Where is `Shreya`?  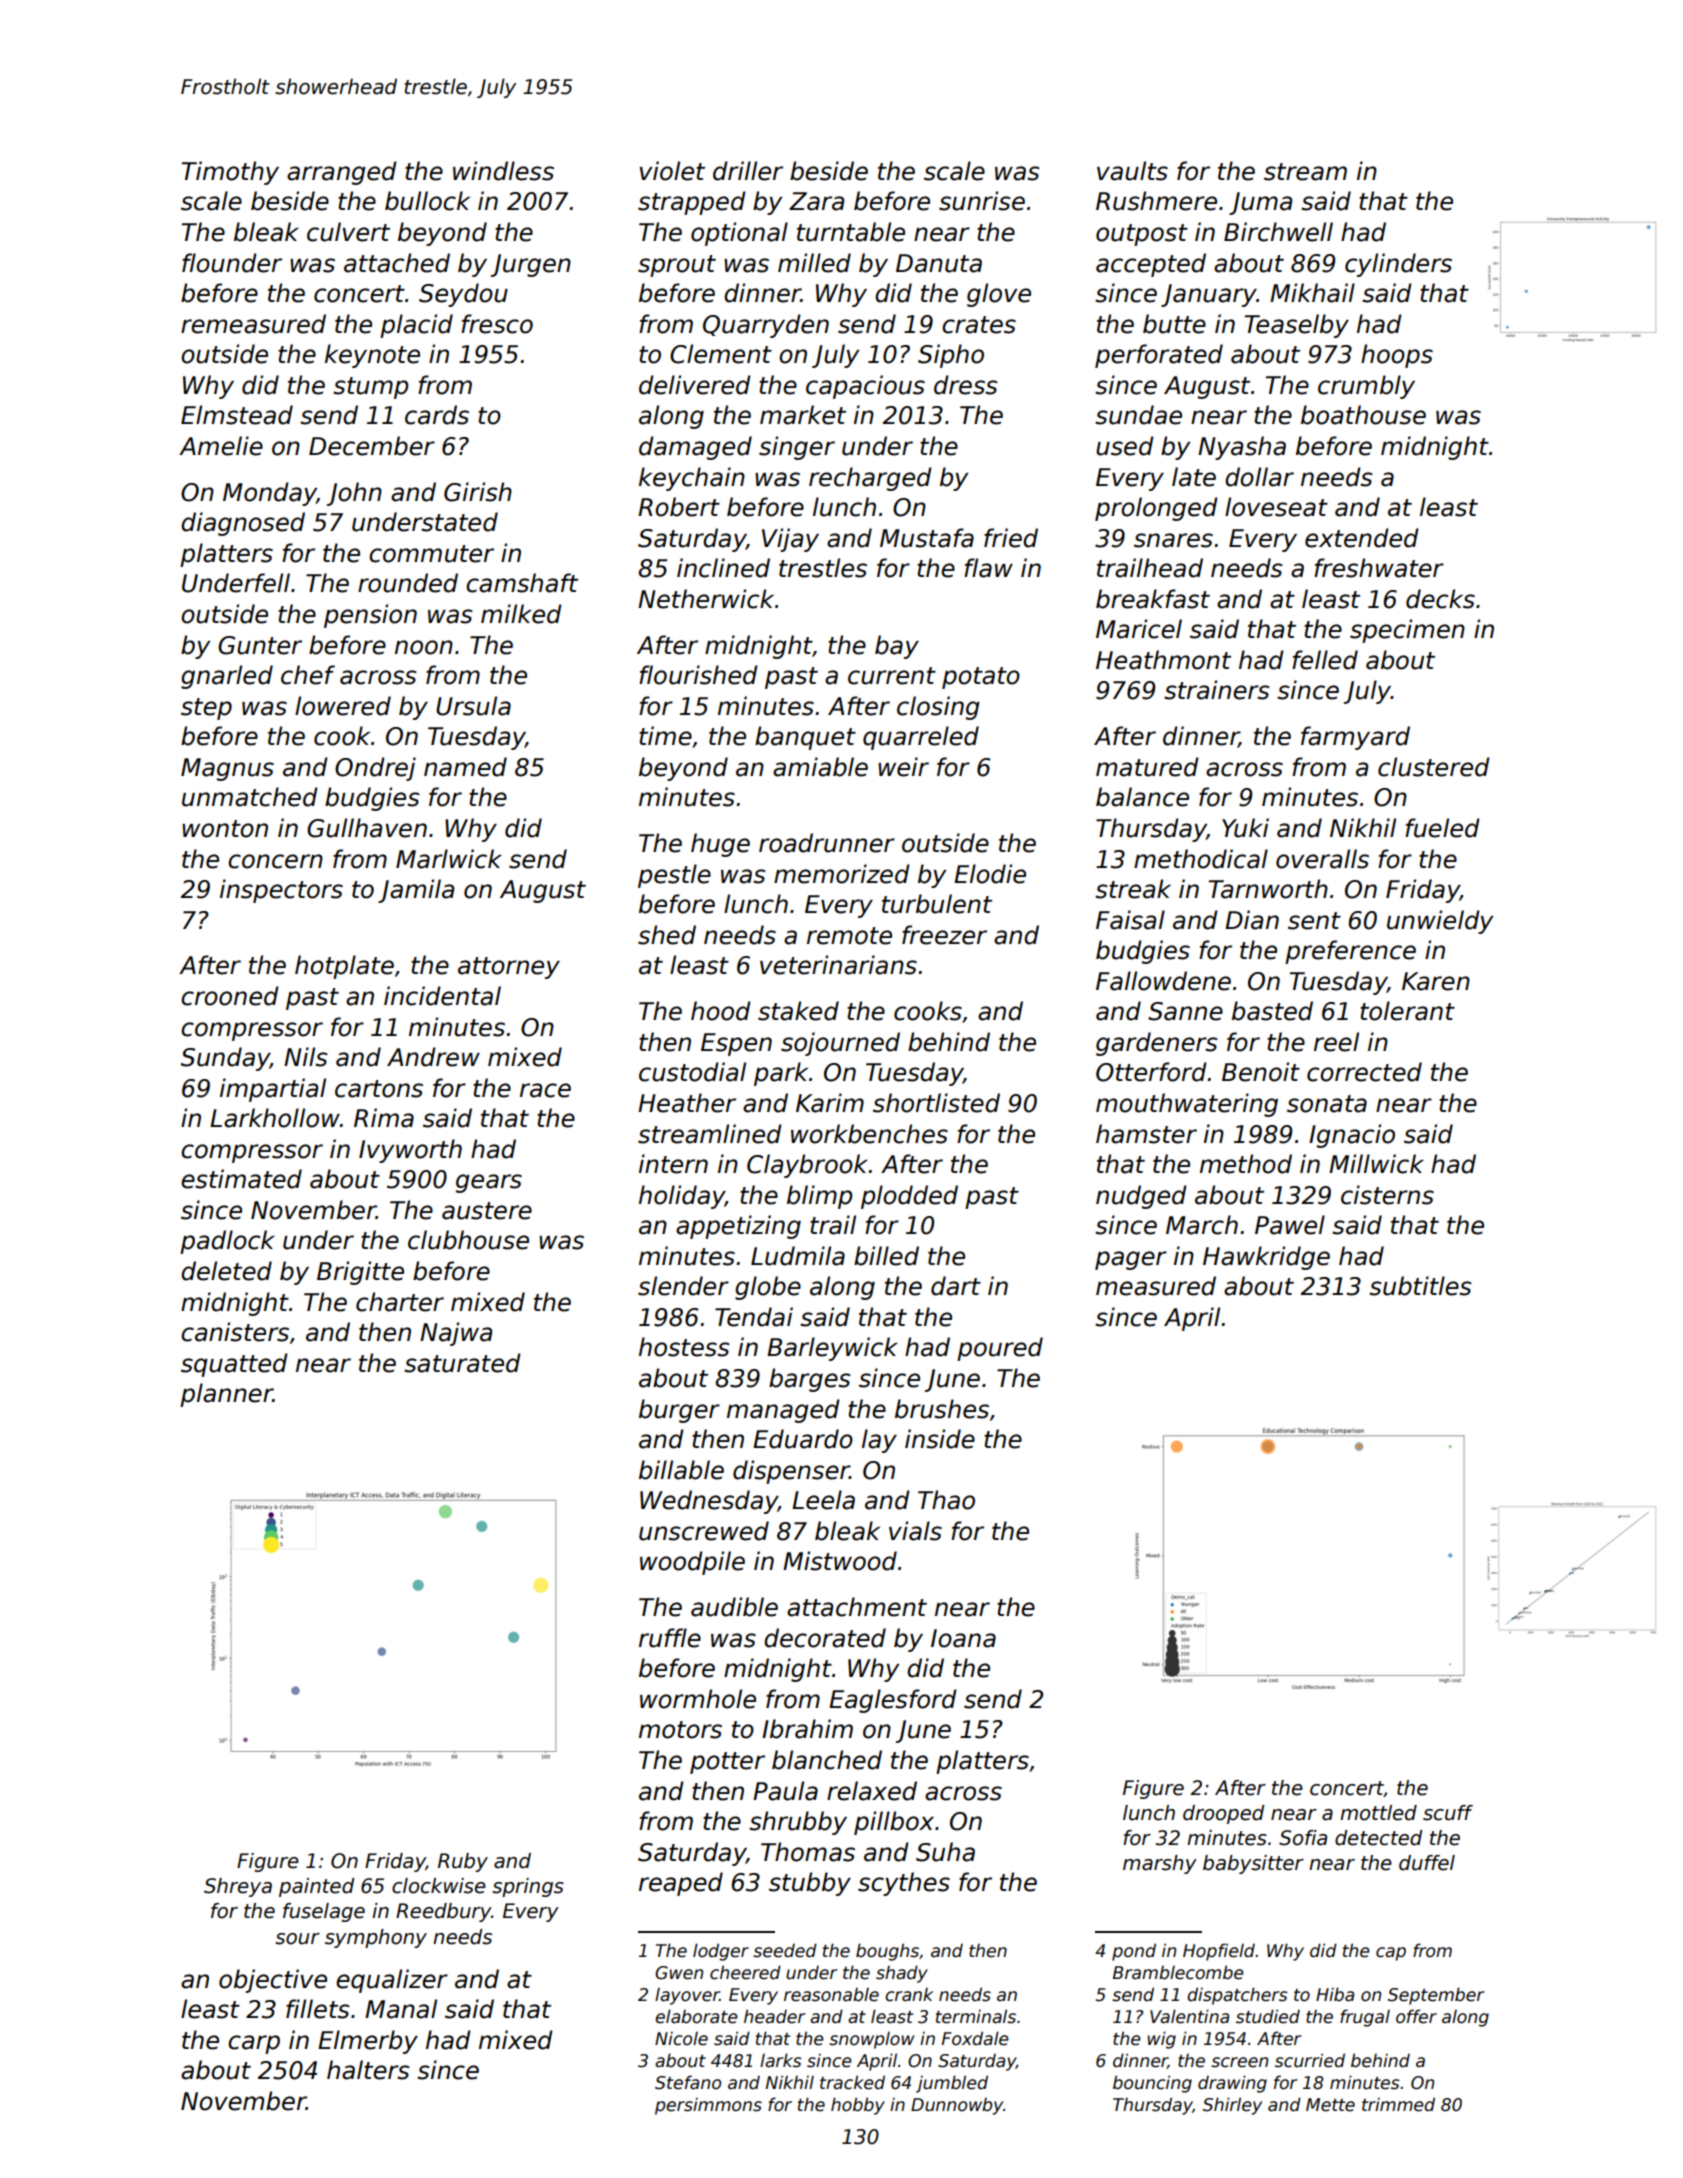
Shreya is located at coordinates (238, 1887).
